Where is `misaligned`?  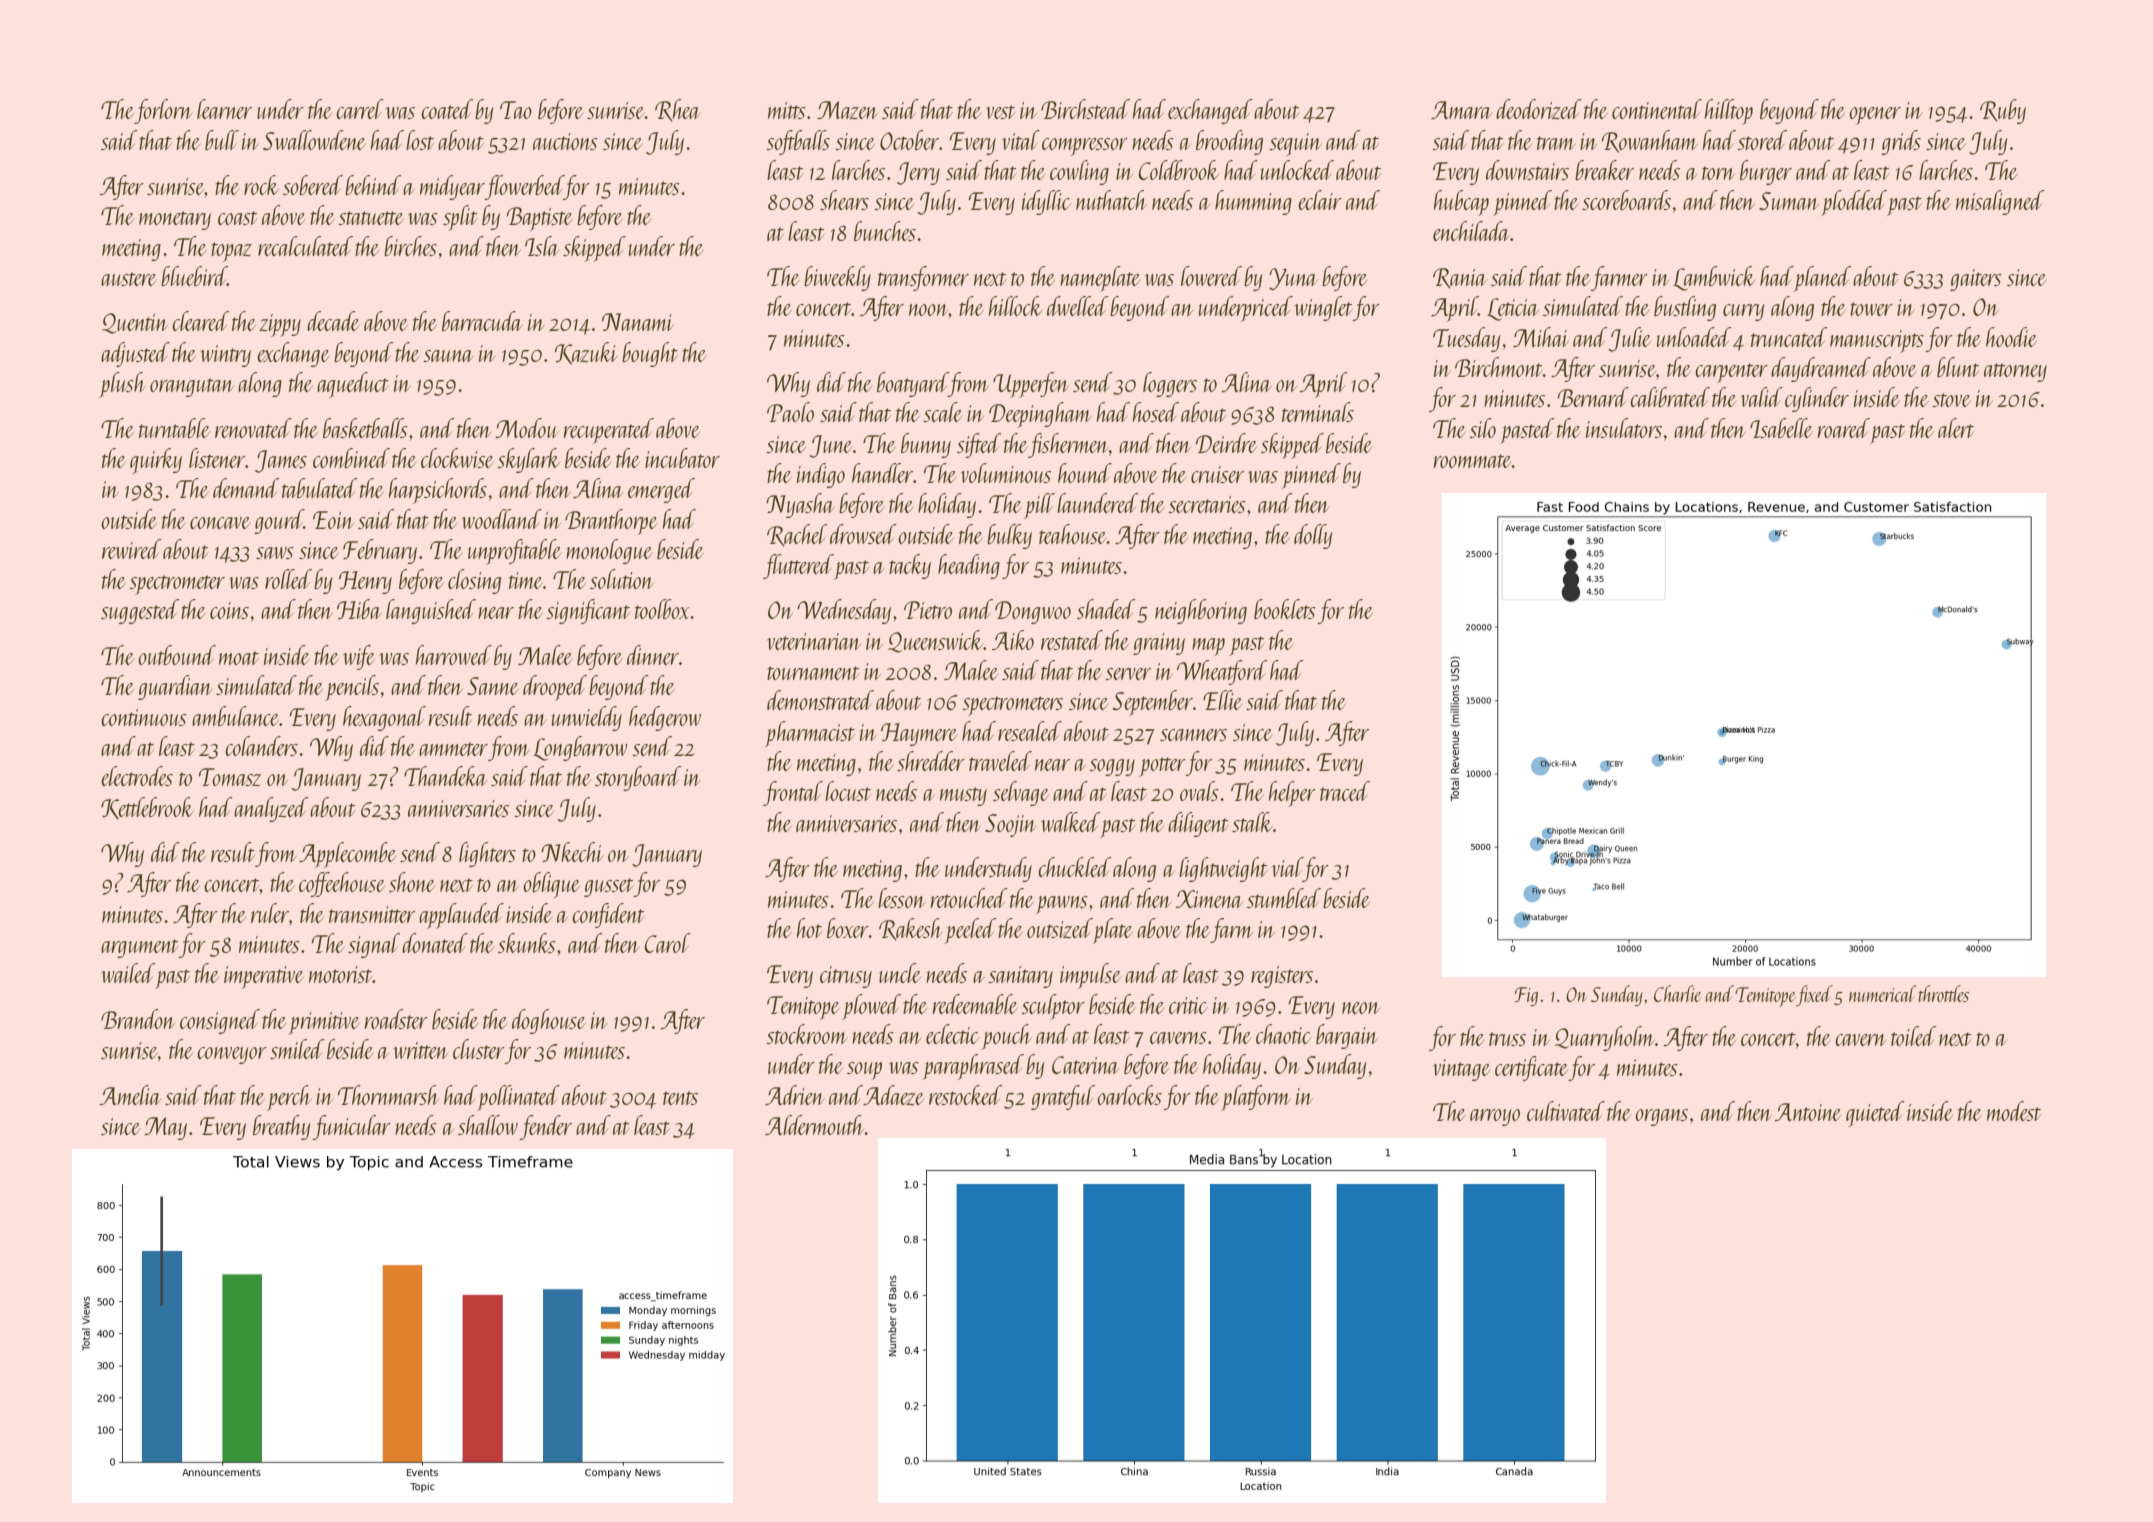
misaligned is located at coordinates (2000, 202).
